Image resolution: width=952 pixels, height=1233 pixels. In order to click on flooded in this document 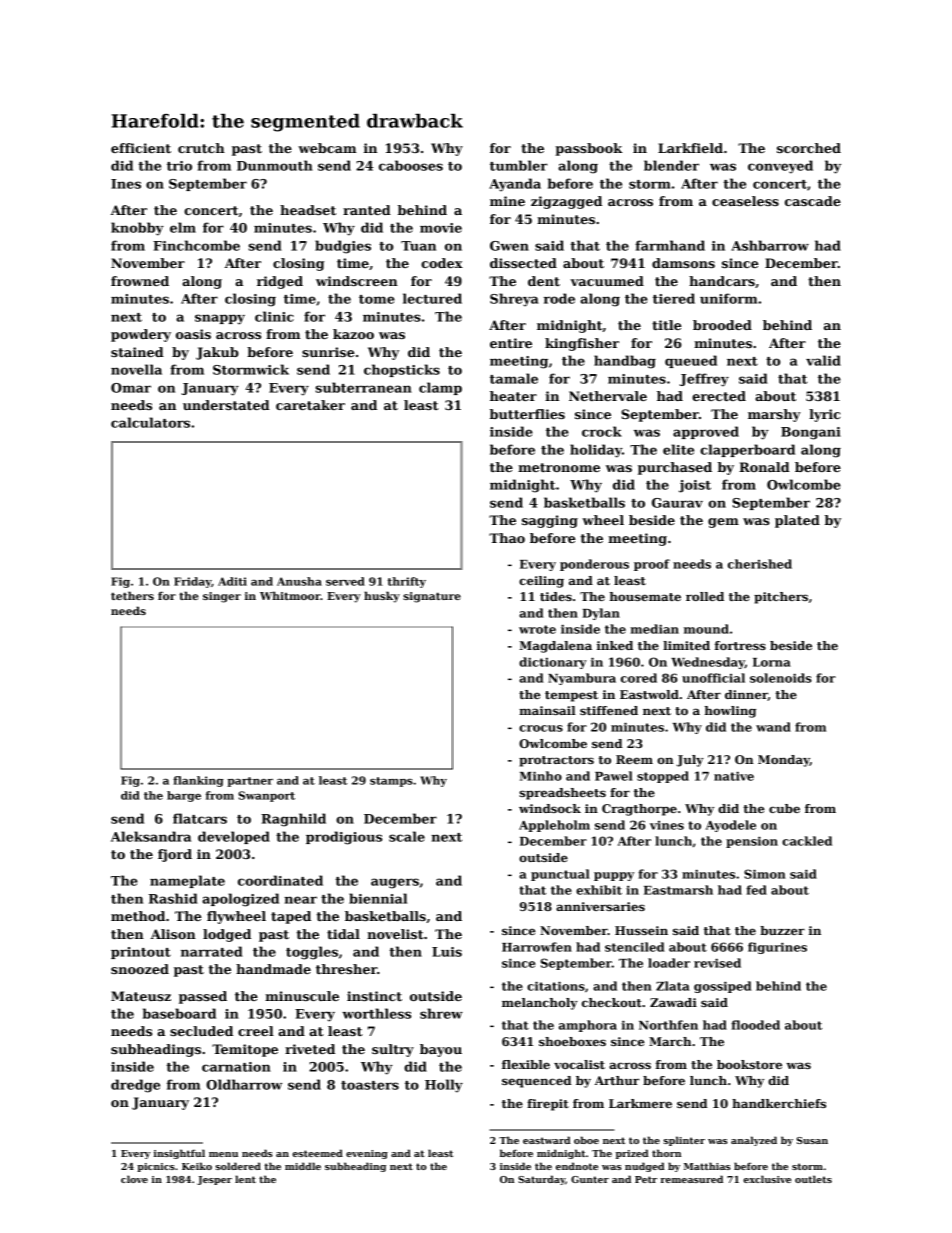, I will do `click(755, 1025)`.
